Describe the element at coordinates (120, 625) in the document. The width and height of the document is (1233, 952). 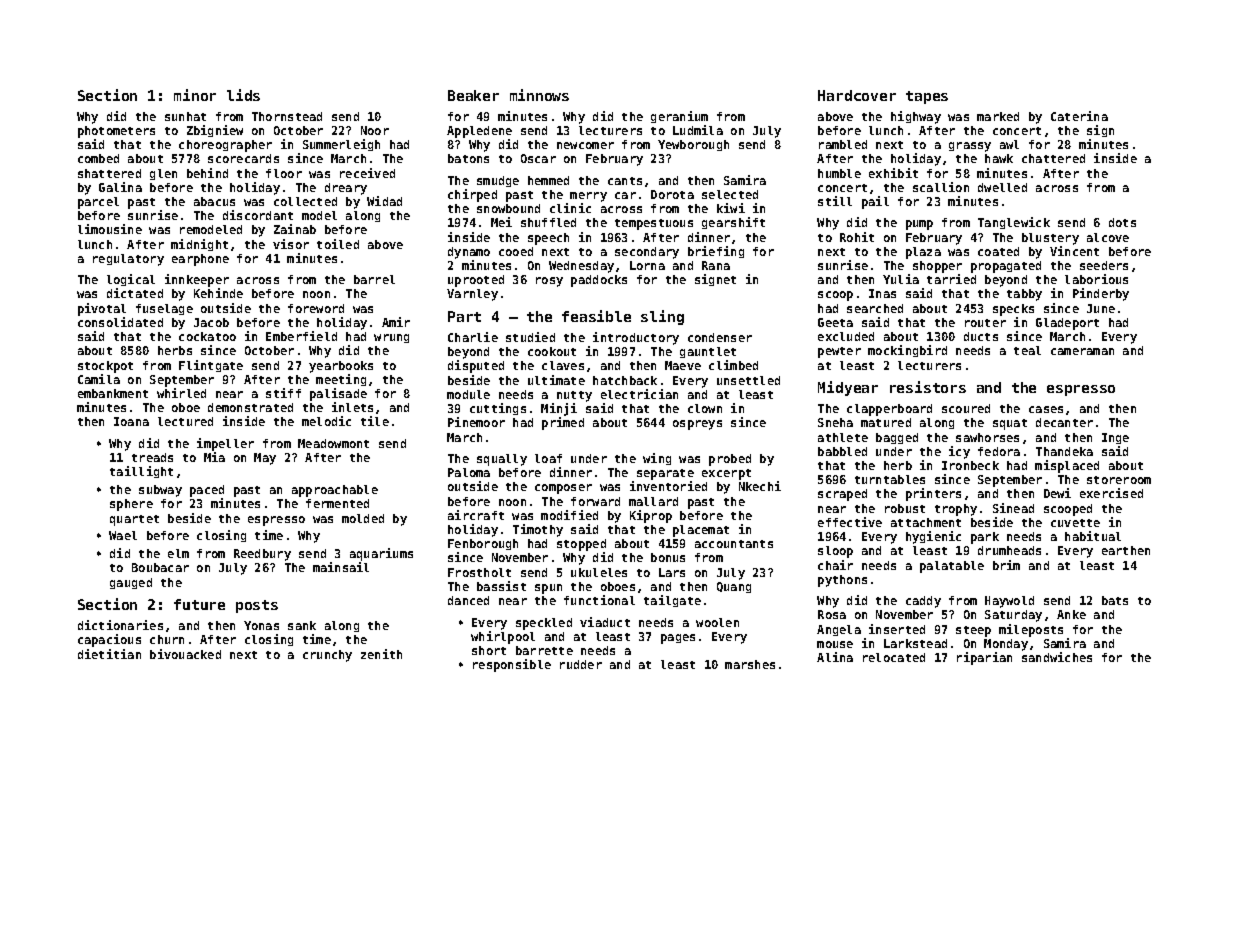
I see `dictionaries` at that location.
